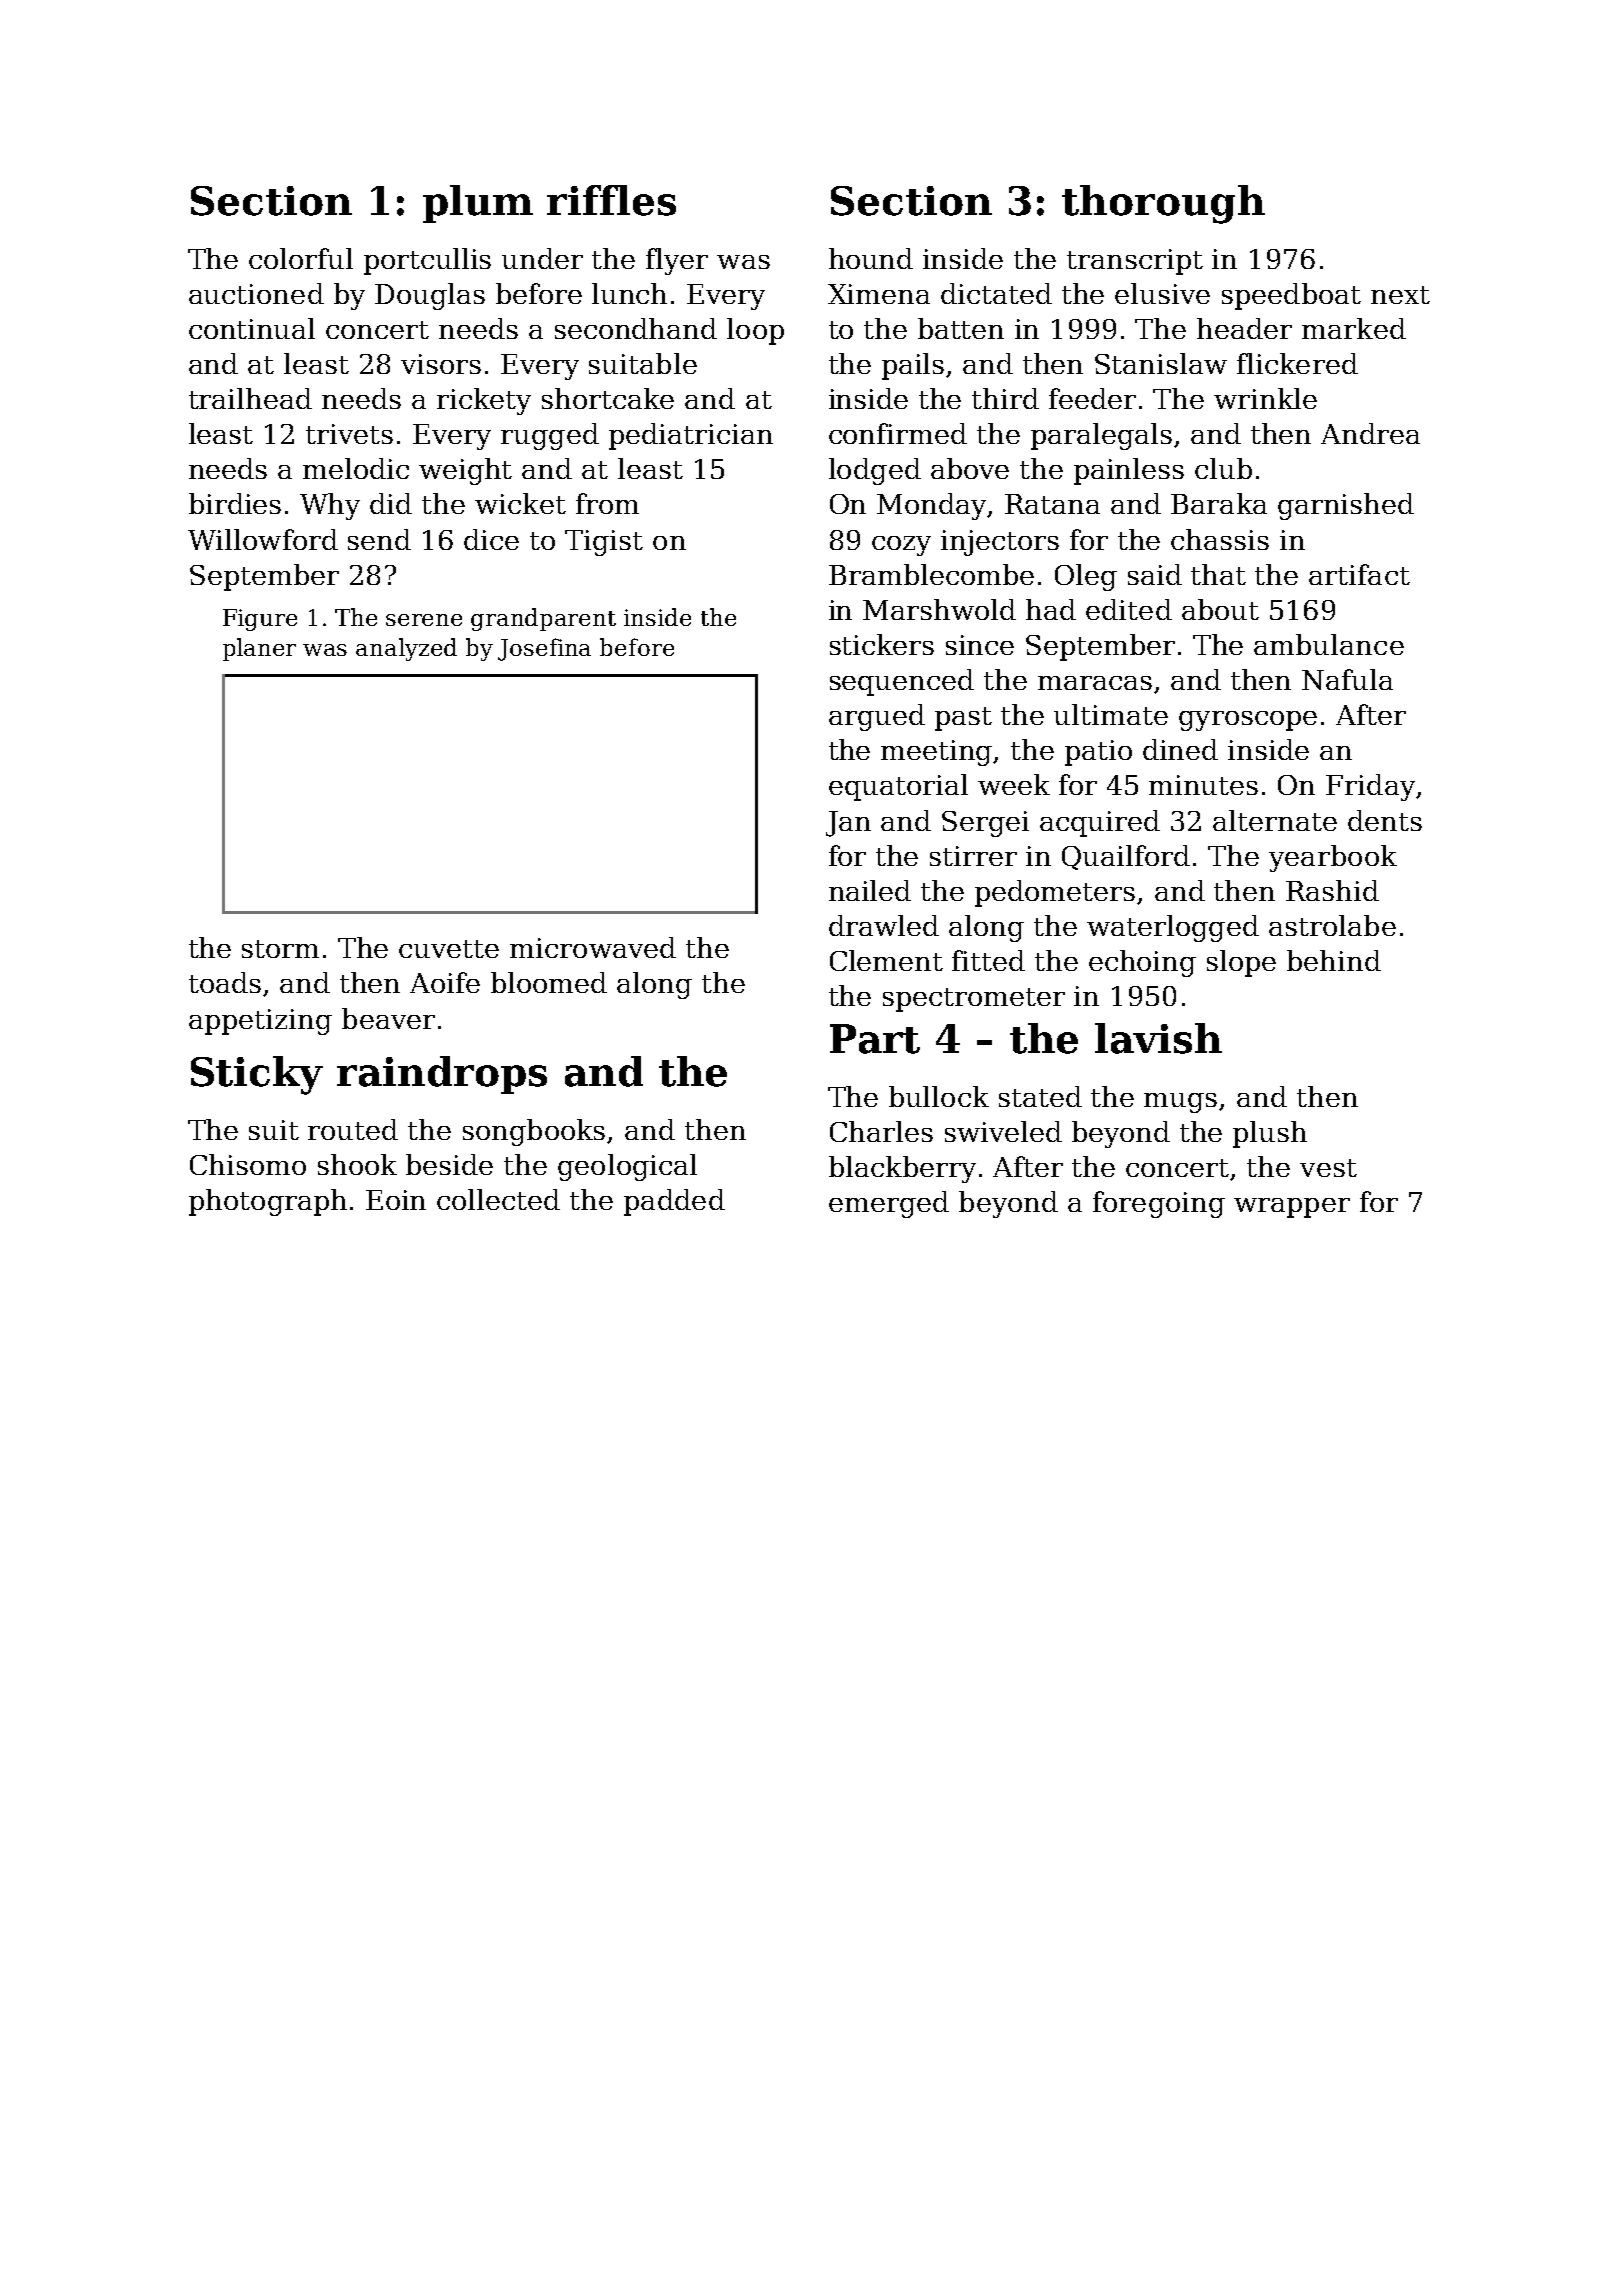  Describe the element at coordinates (430, 296) in the screenshot. I see `Douglas` at that location.
